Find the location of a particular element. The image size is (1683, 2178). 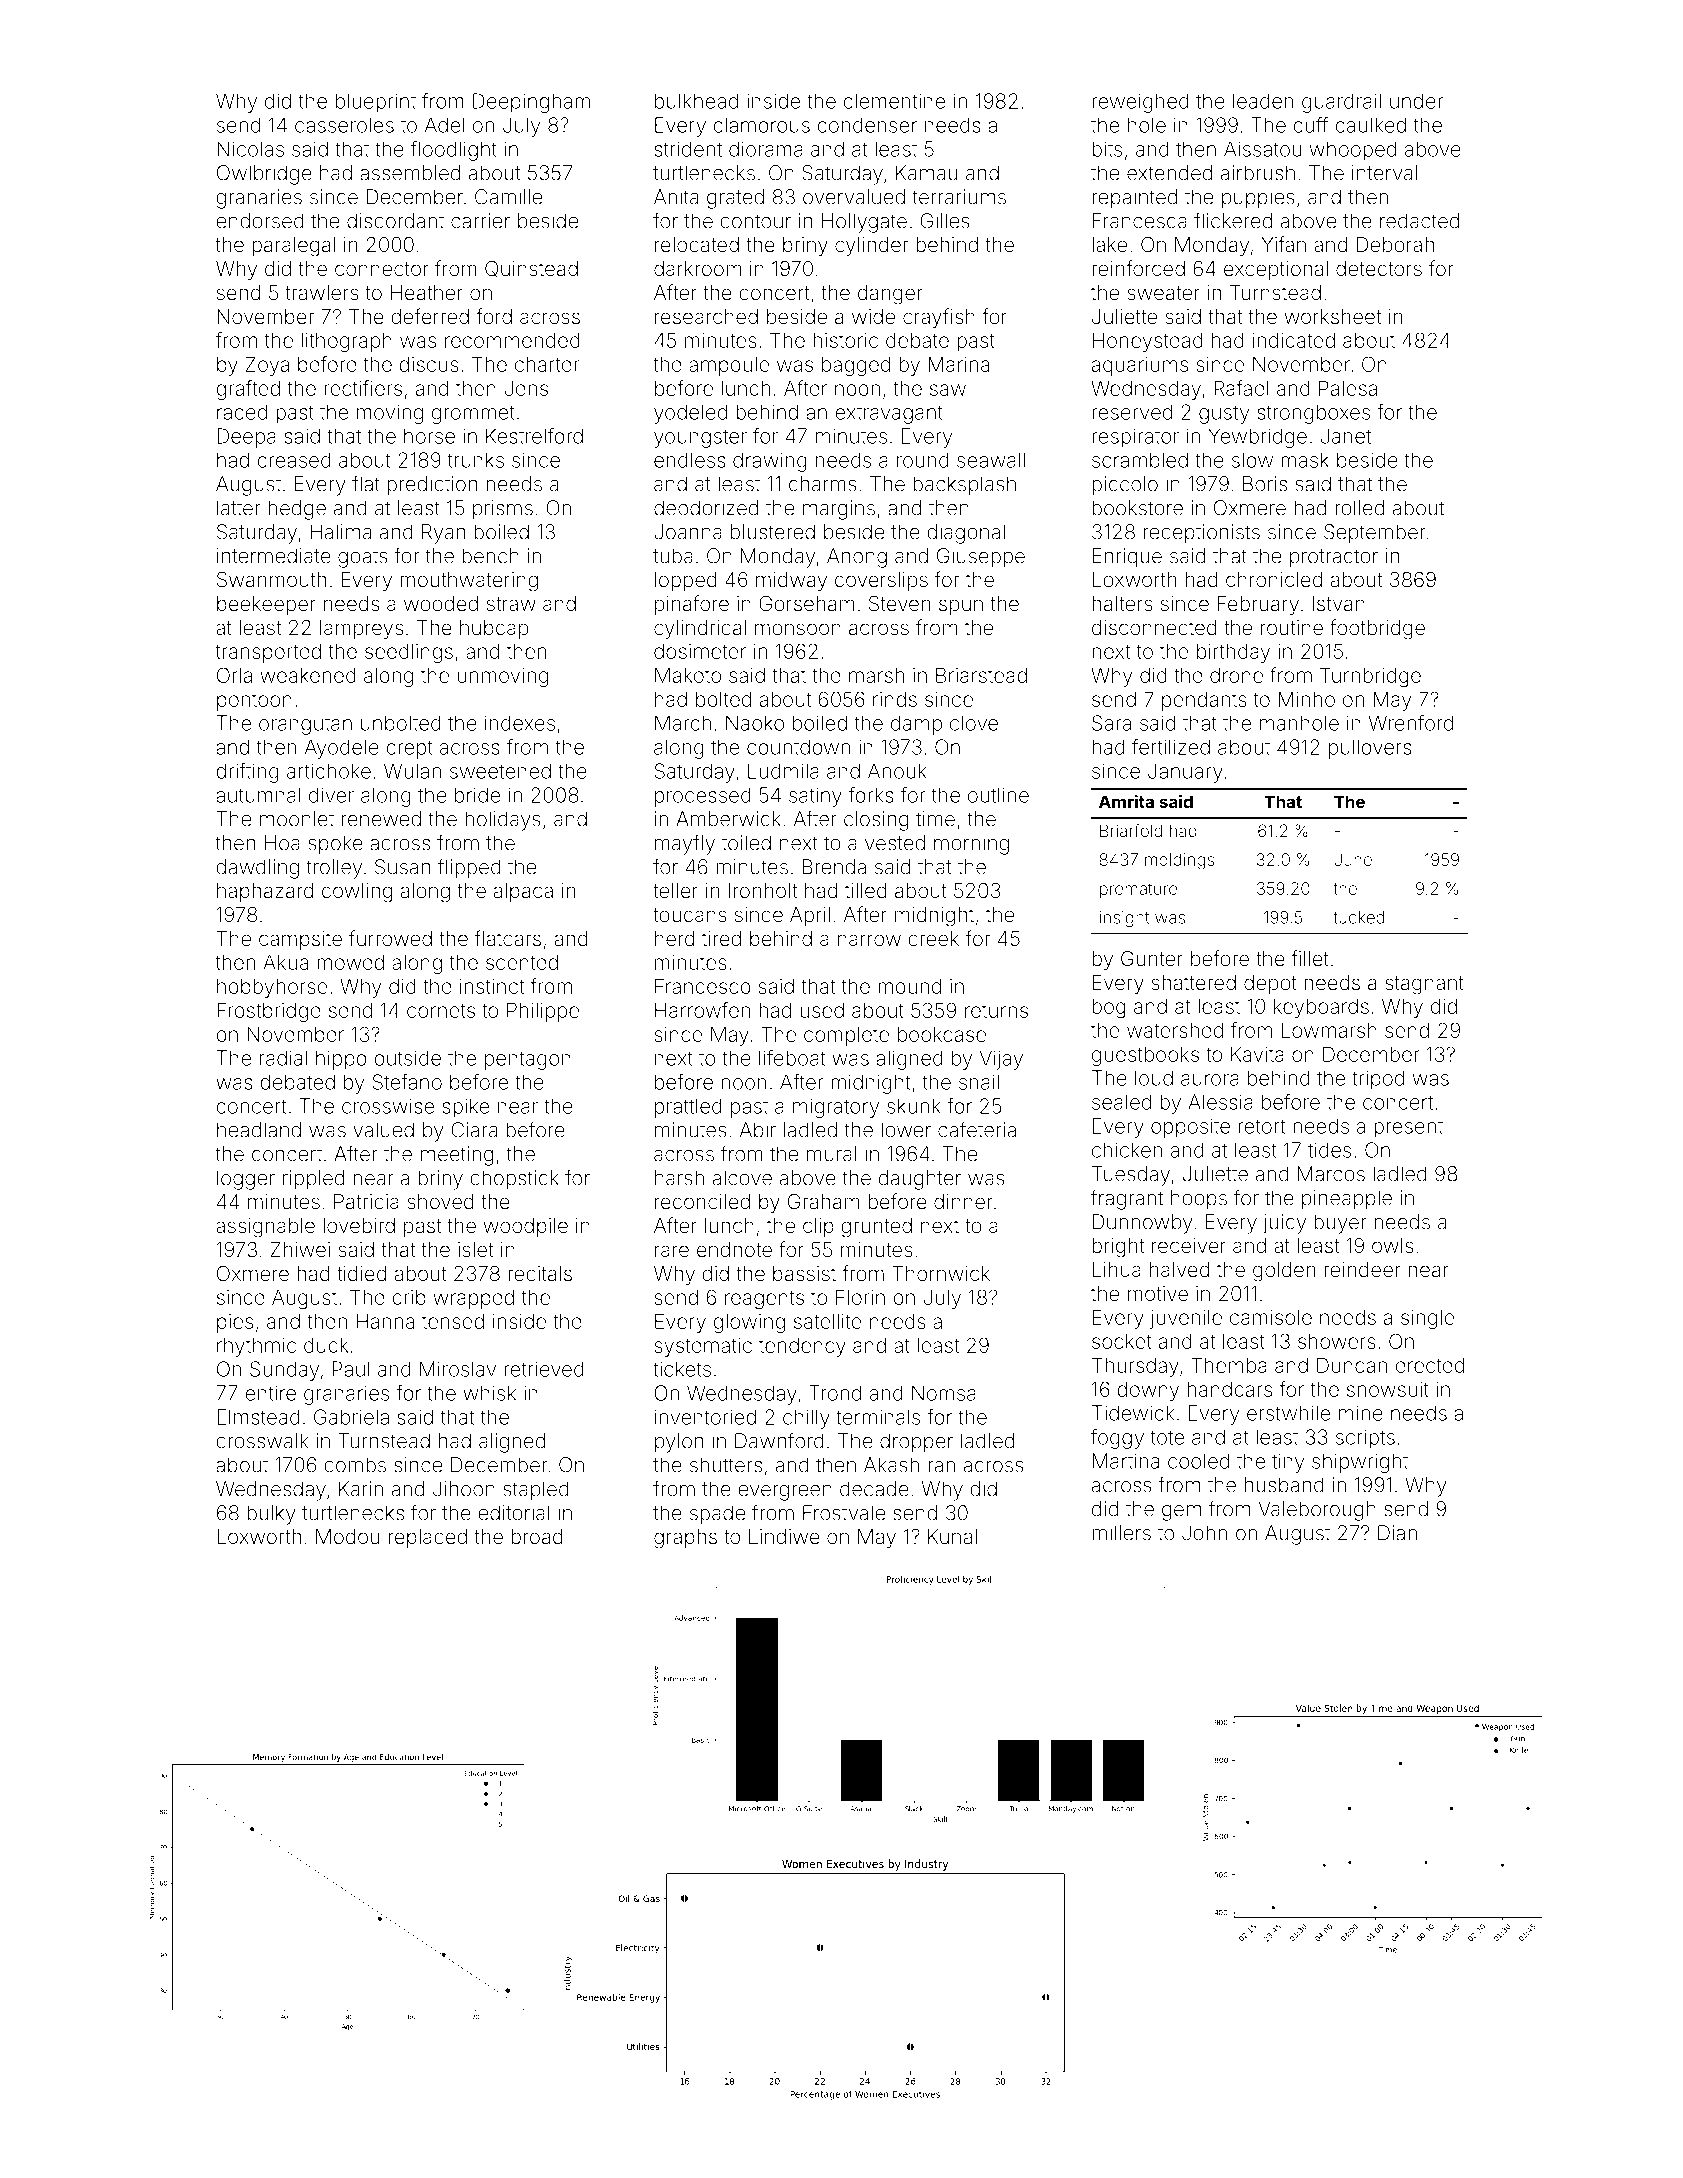

Ironholt is located at coordinates (763, 890).
